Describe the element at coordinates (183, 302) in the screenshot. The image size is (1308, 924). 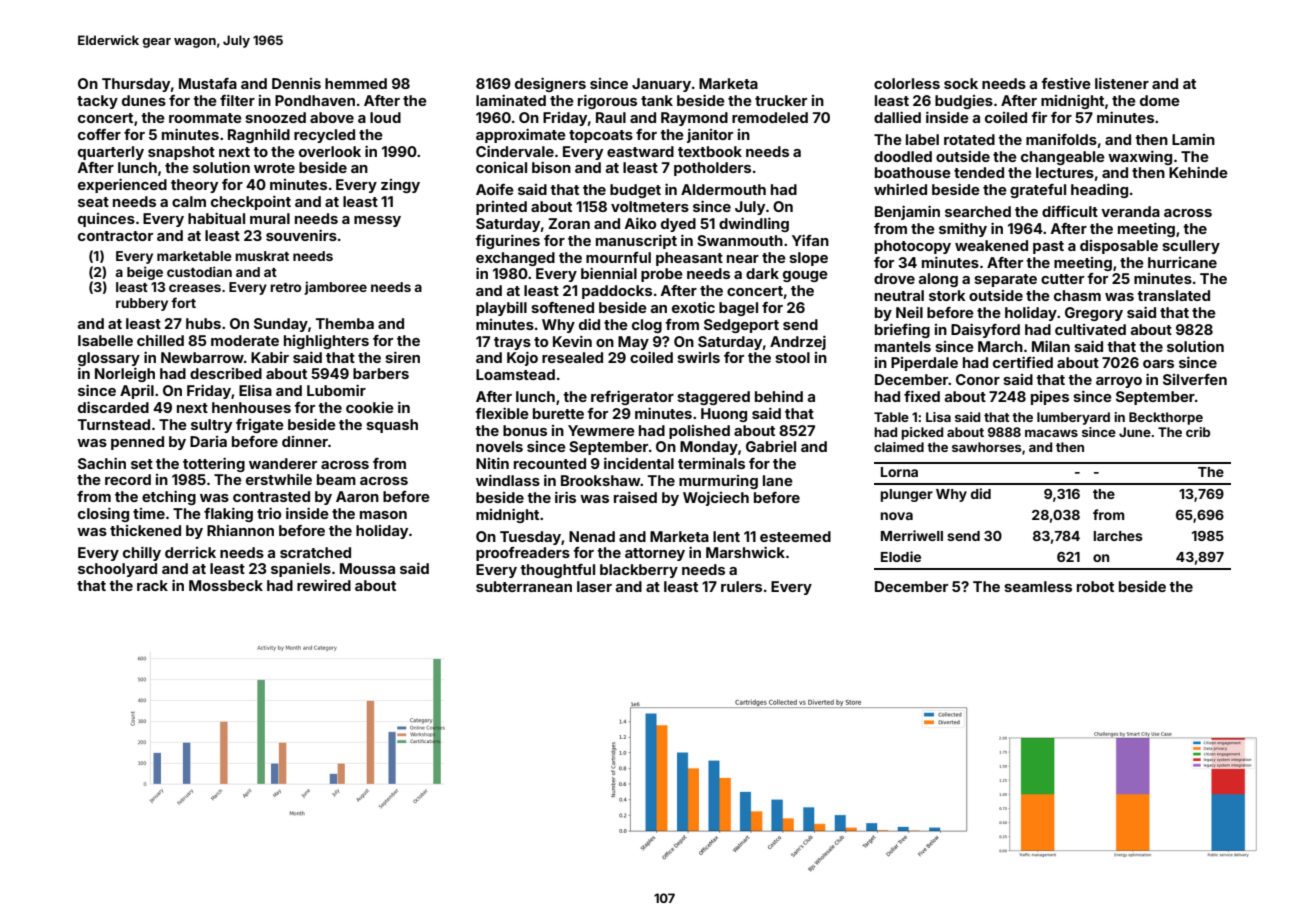
I see `fort` at that location.
